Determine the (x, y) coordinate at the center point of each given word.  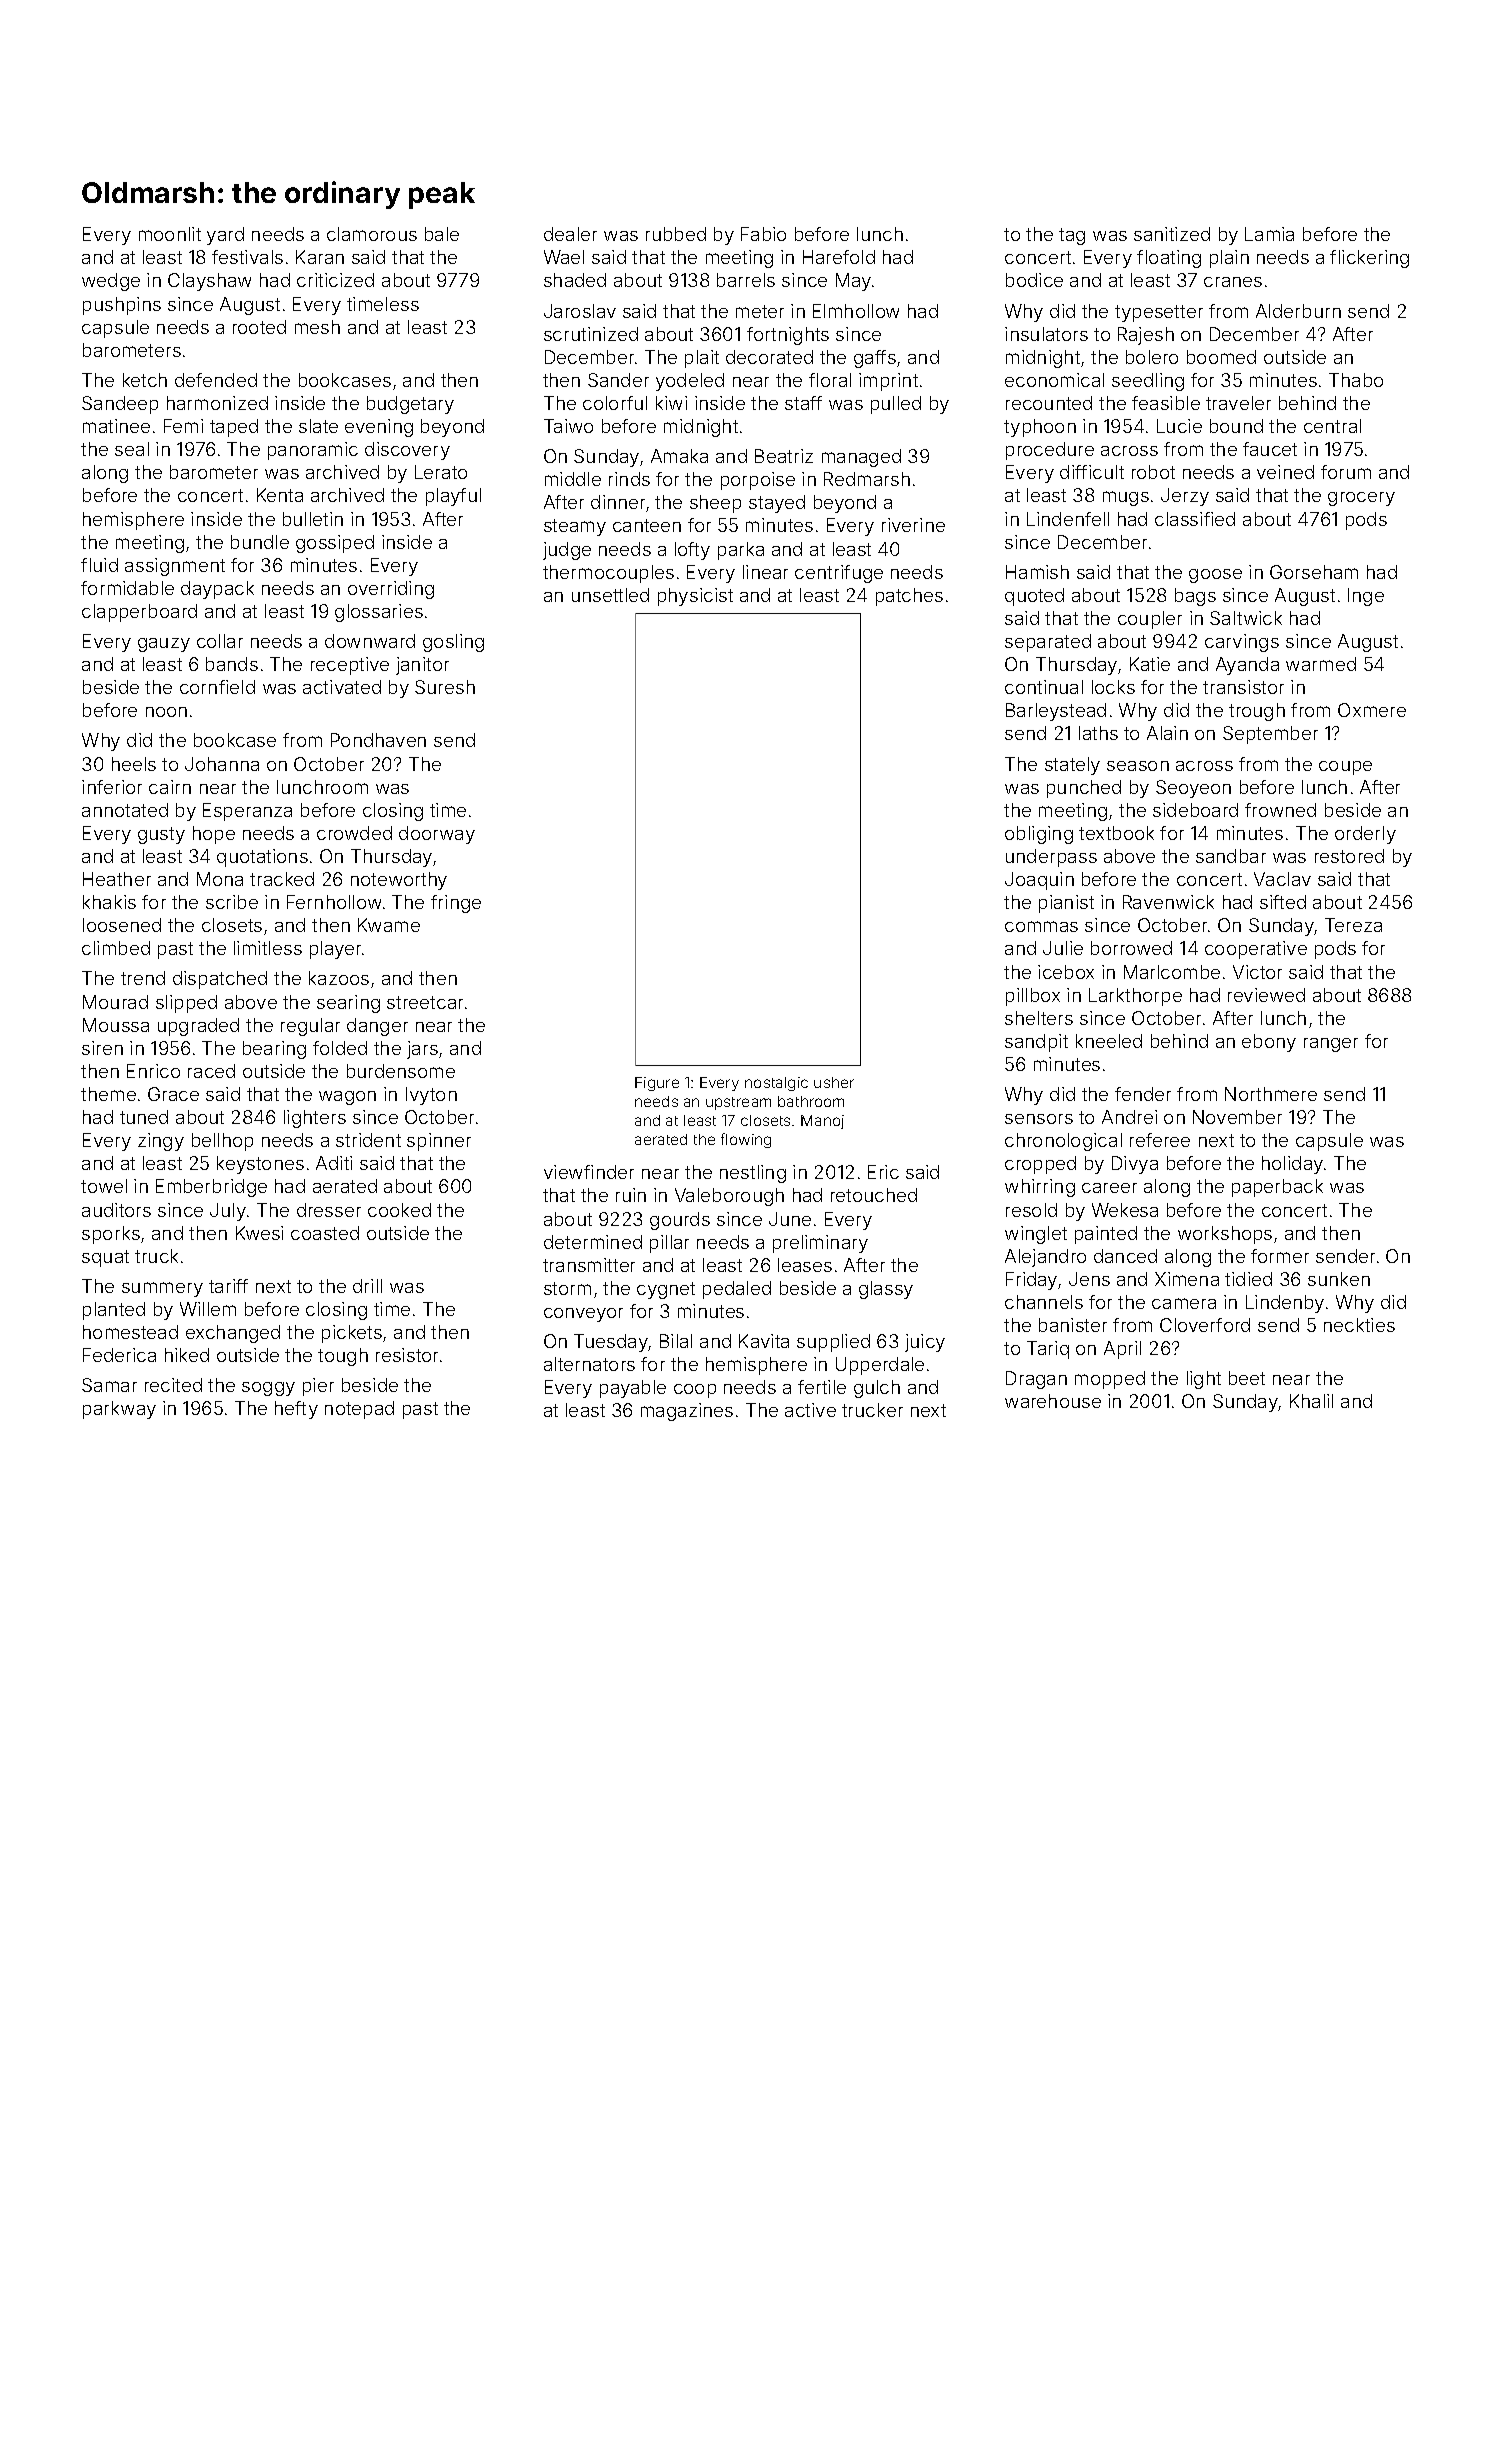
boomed (1221, 357)
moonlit (170, 234)
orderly (1365, 835)
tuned (144, 1117)
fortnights (788, 336)
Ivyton (431, 1096)
